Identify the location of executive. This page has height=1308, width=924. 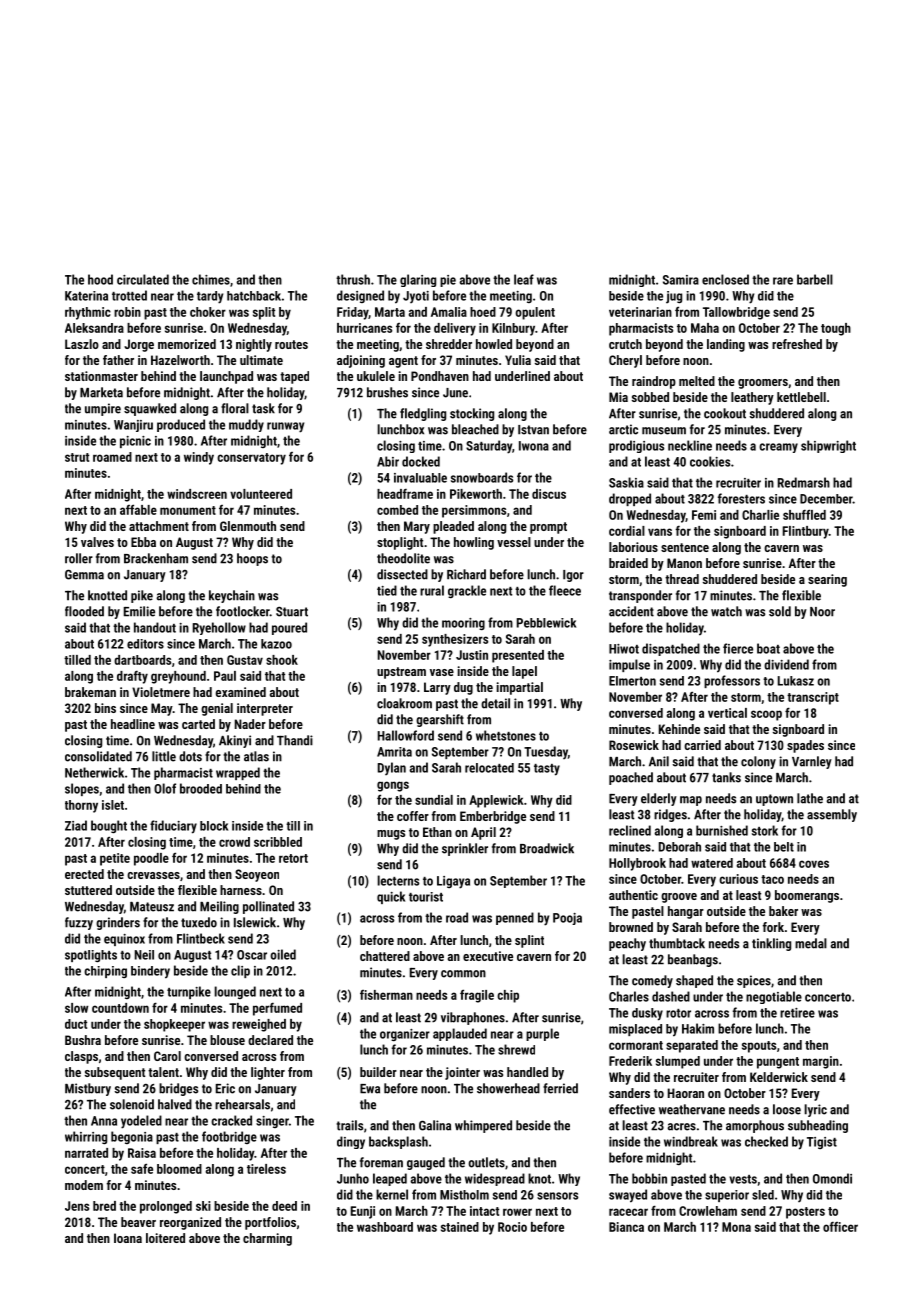
(488, 956).
